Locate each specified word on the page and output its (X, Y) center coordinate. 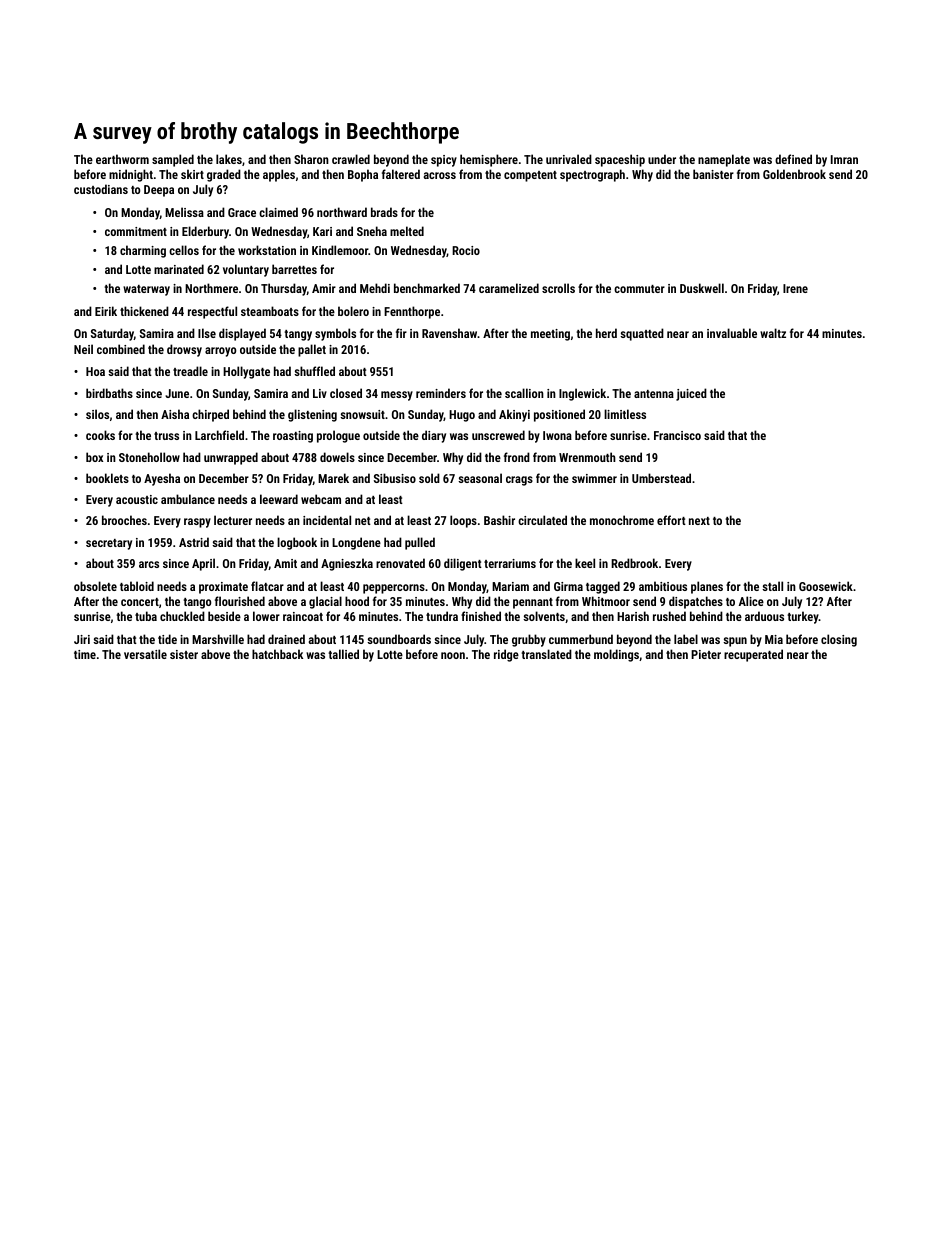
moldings (616, 655)
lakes (229, 159)
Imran (844, 159)
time (85, 654)
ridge (506, 655)
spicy (444, 161)
